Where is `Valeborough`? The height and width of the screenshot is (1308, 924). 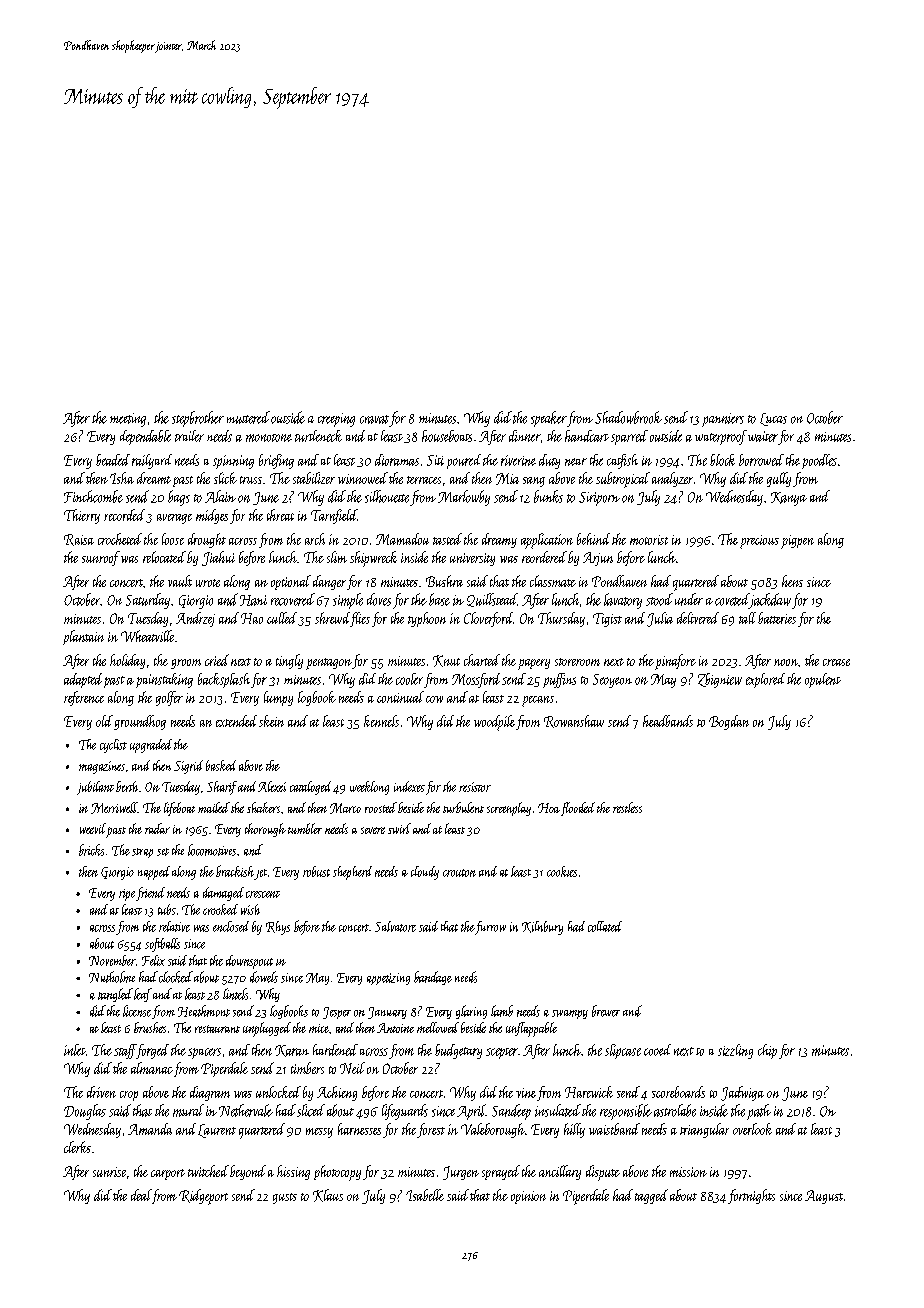 Valeborough is located at coordinates (493, 1130).
